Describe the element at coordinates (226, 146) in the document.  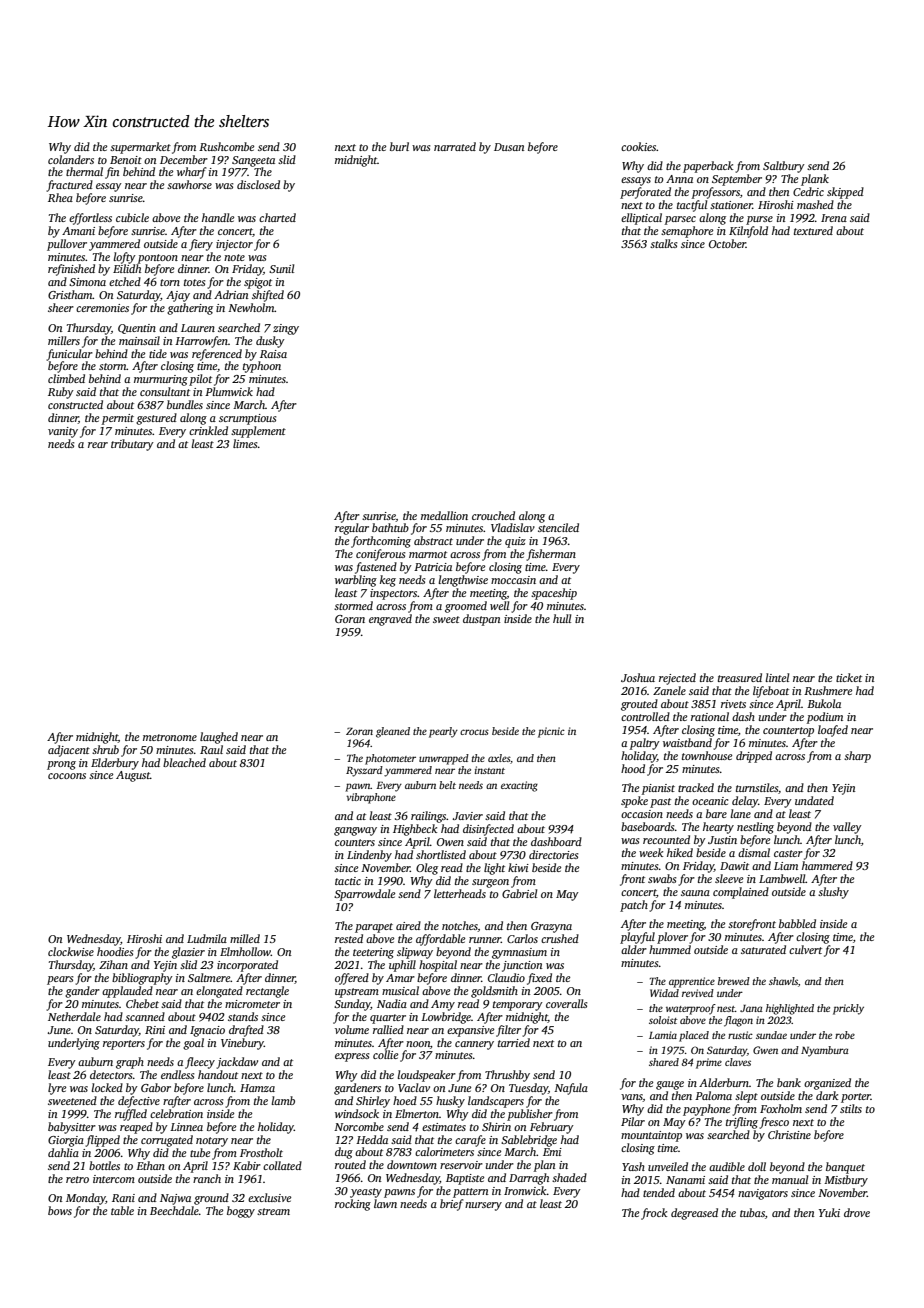
I see `Rushcombe` at that location.
